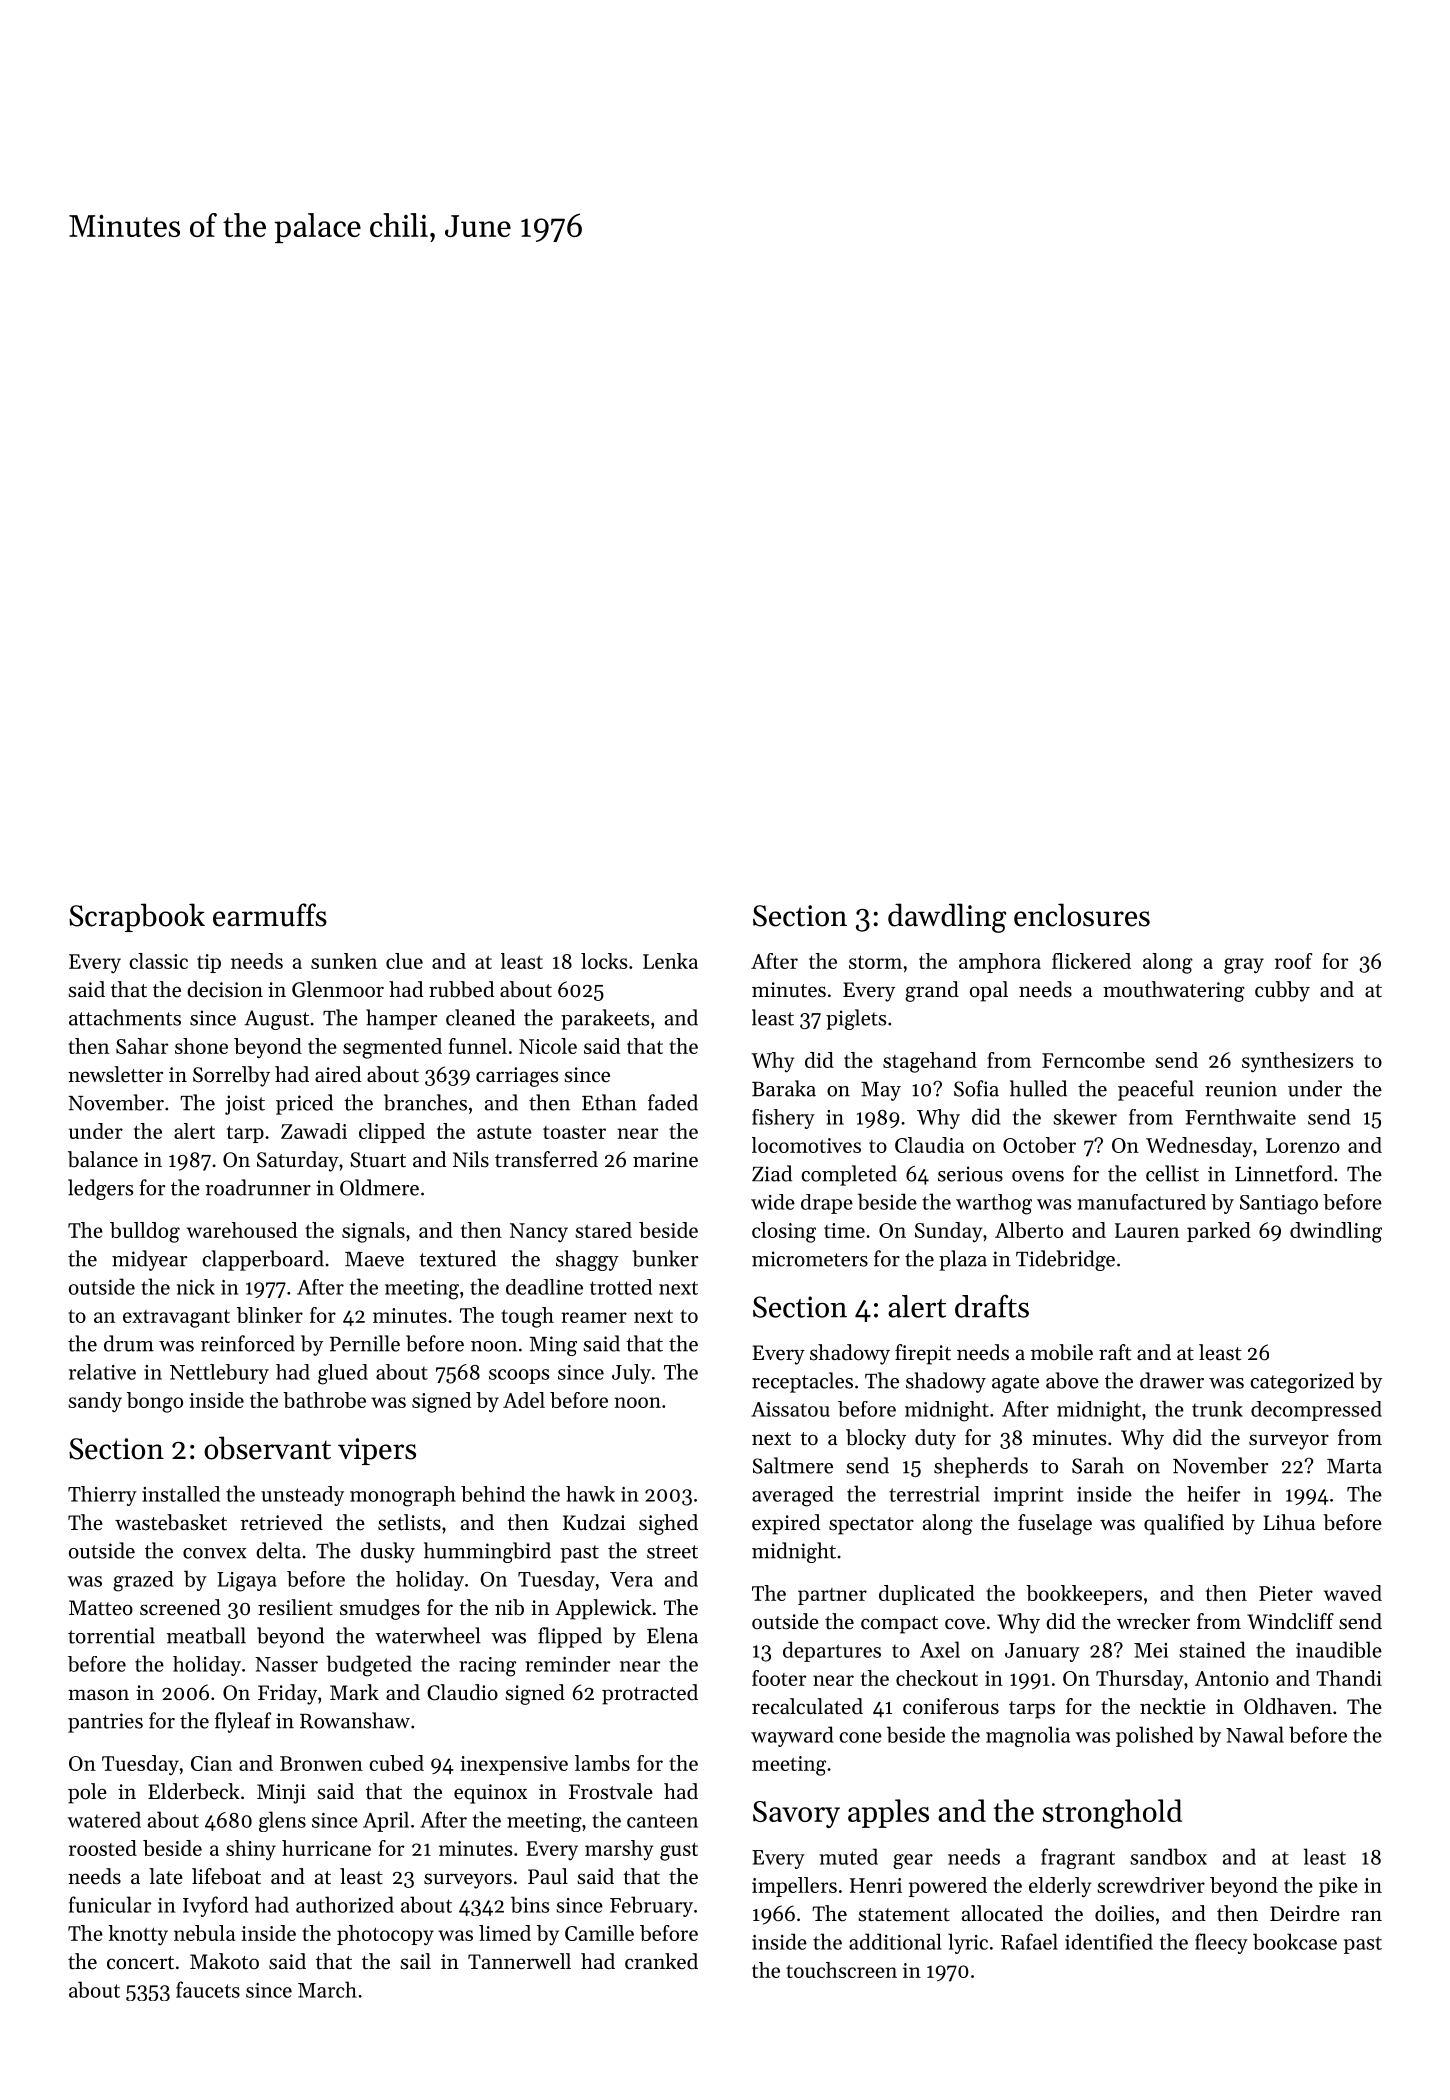 The width and height of the page is (1450, 2100). What do you see at coordinates (605, 1019) in the page?
I see `parakeets` at bounding box center [605, 1019].
